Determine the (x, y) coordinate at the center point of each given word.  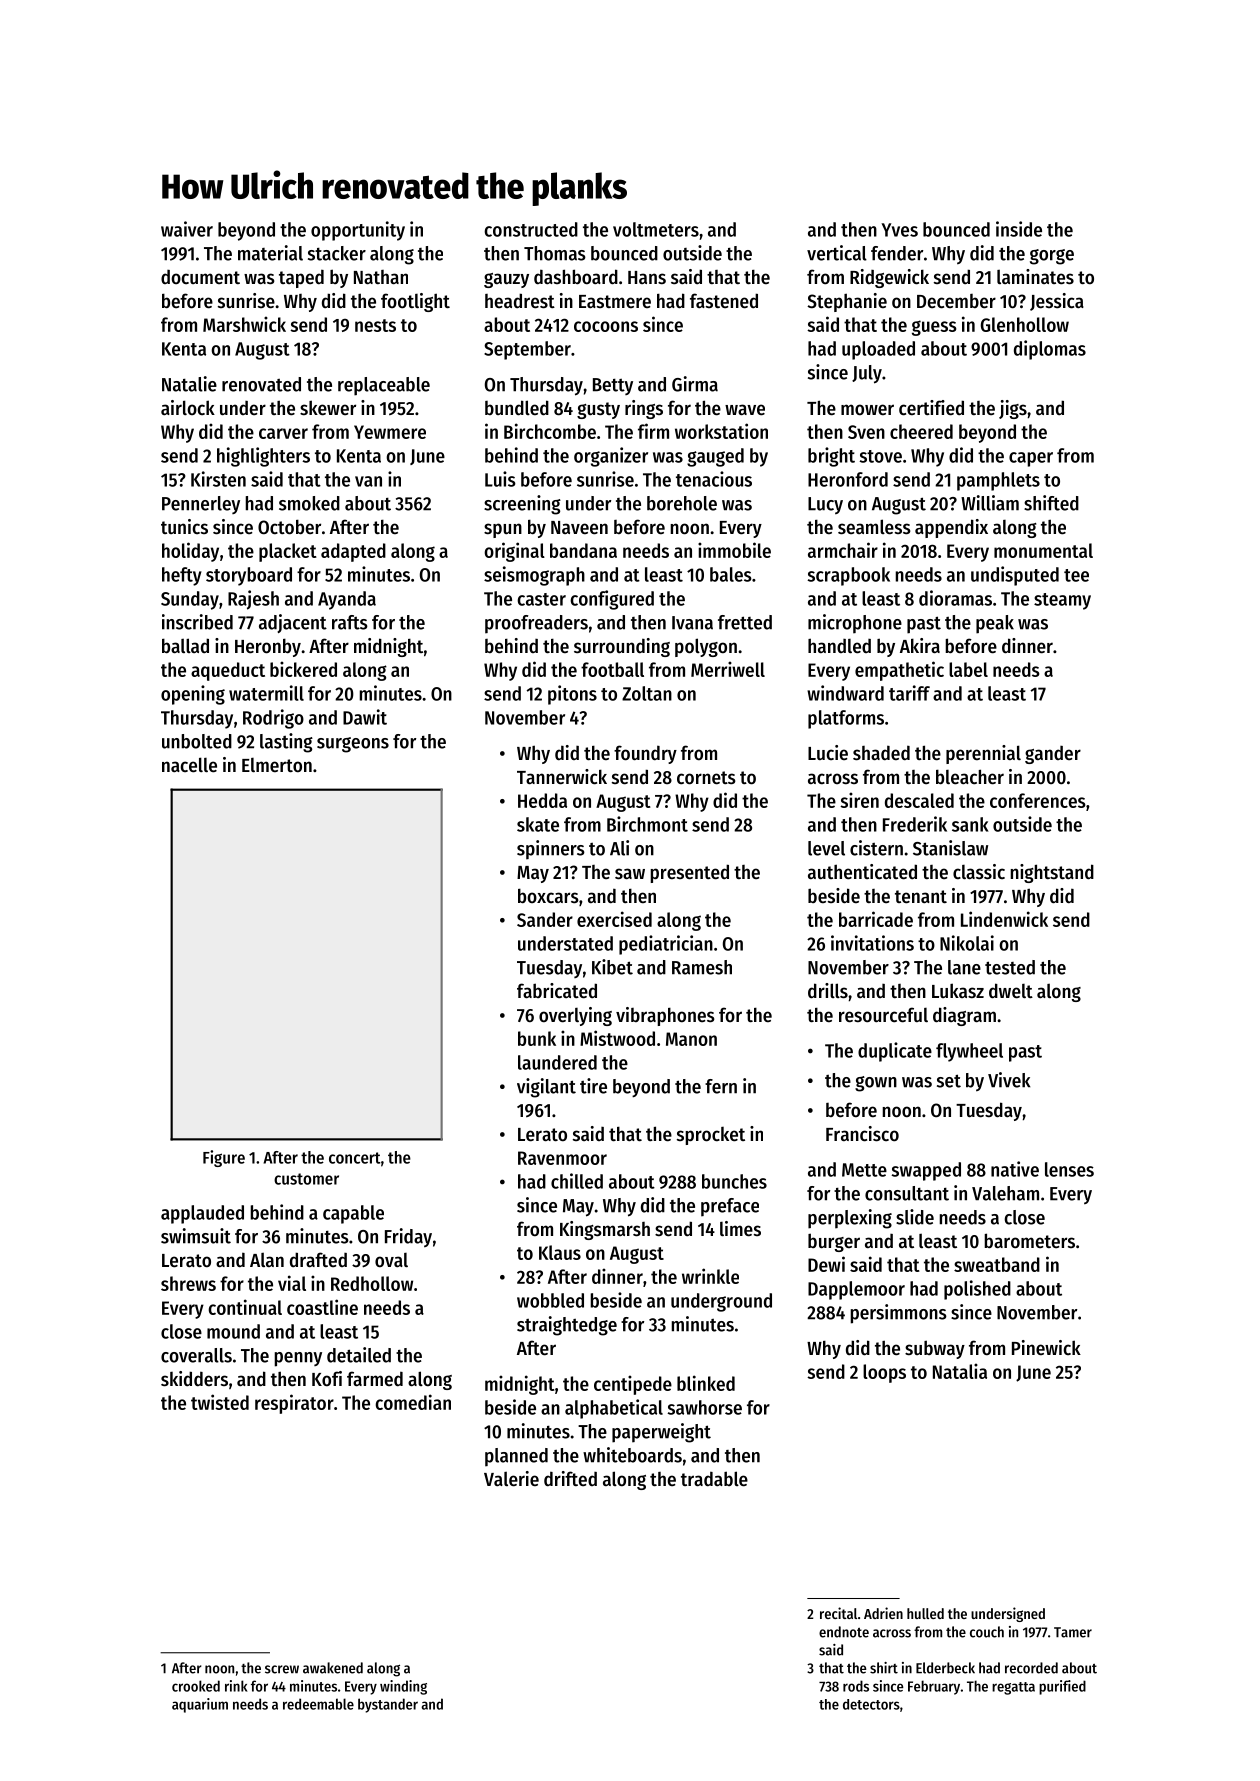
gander (1053, 755)
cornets (706, 778)
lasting (286, 743)
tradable (714, 1479)
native (1015, 1169)
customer (306, 1179)
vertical (837, 253)
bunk (537, 1038)
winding (403, 1687)
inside (1019, 229)
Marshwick (244, 324)
